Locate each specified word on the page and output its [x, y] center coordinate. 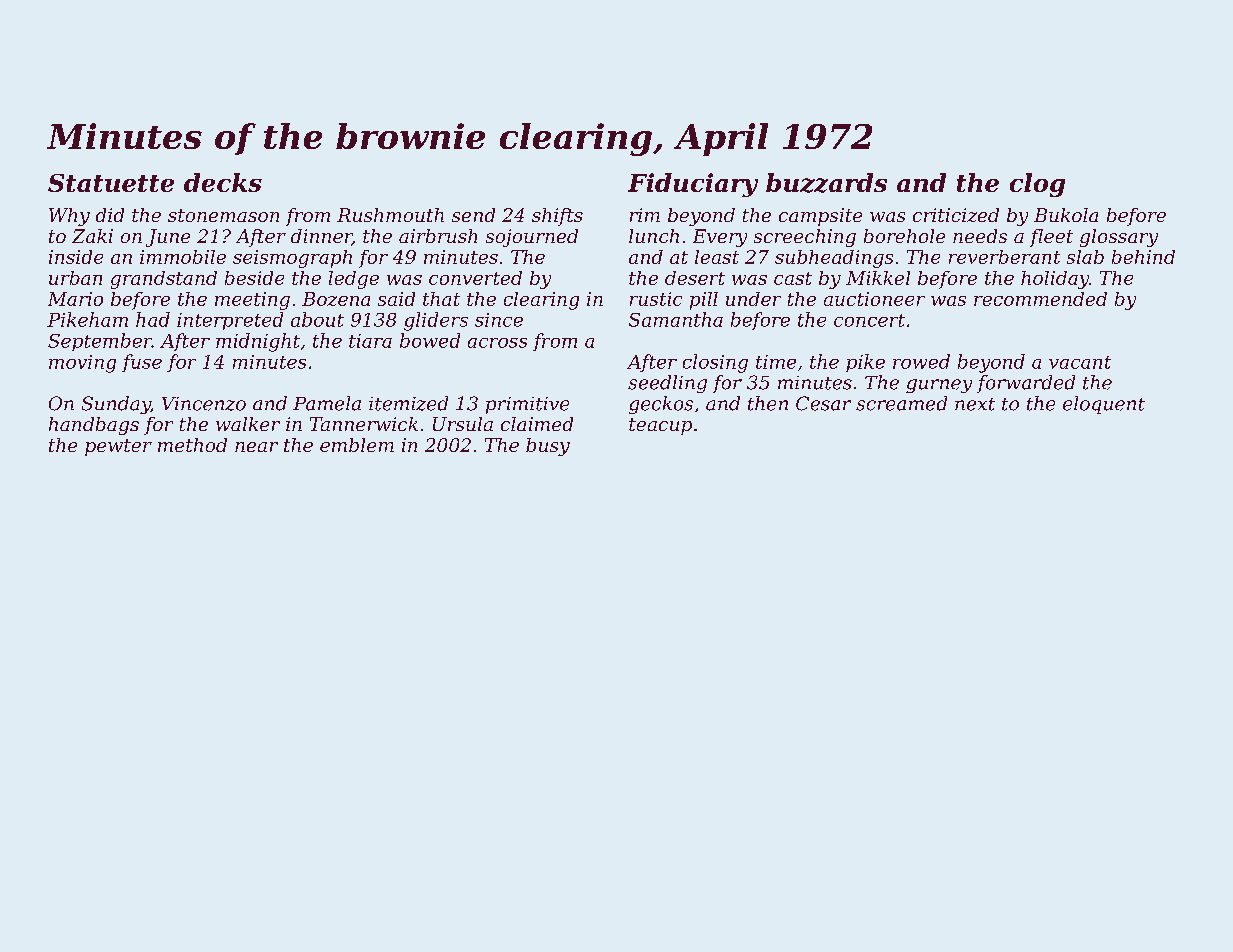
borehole [904, 236]
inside [76, 257]
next [975, 404]
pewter [118, 447]
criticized [956, 215]
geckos [661, 405]
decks [223, 182]
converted [475, 278]
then [768, 403]
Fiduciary [693, 185]
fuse [142, 363]
